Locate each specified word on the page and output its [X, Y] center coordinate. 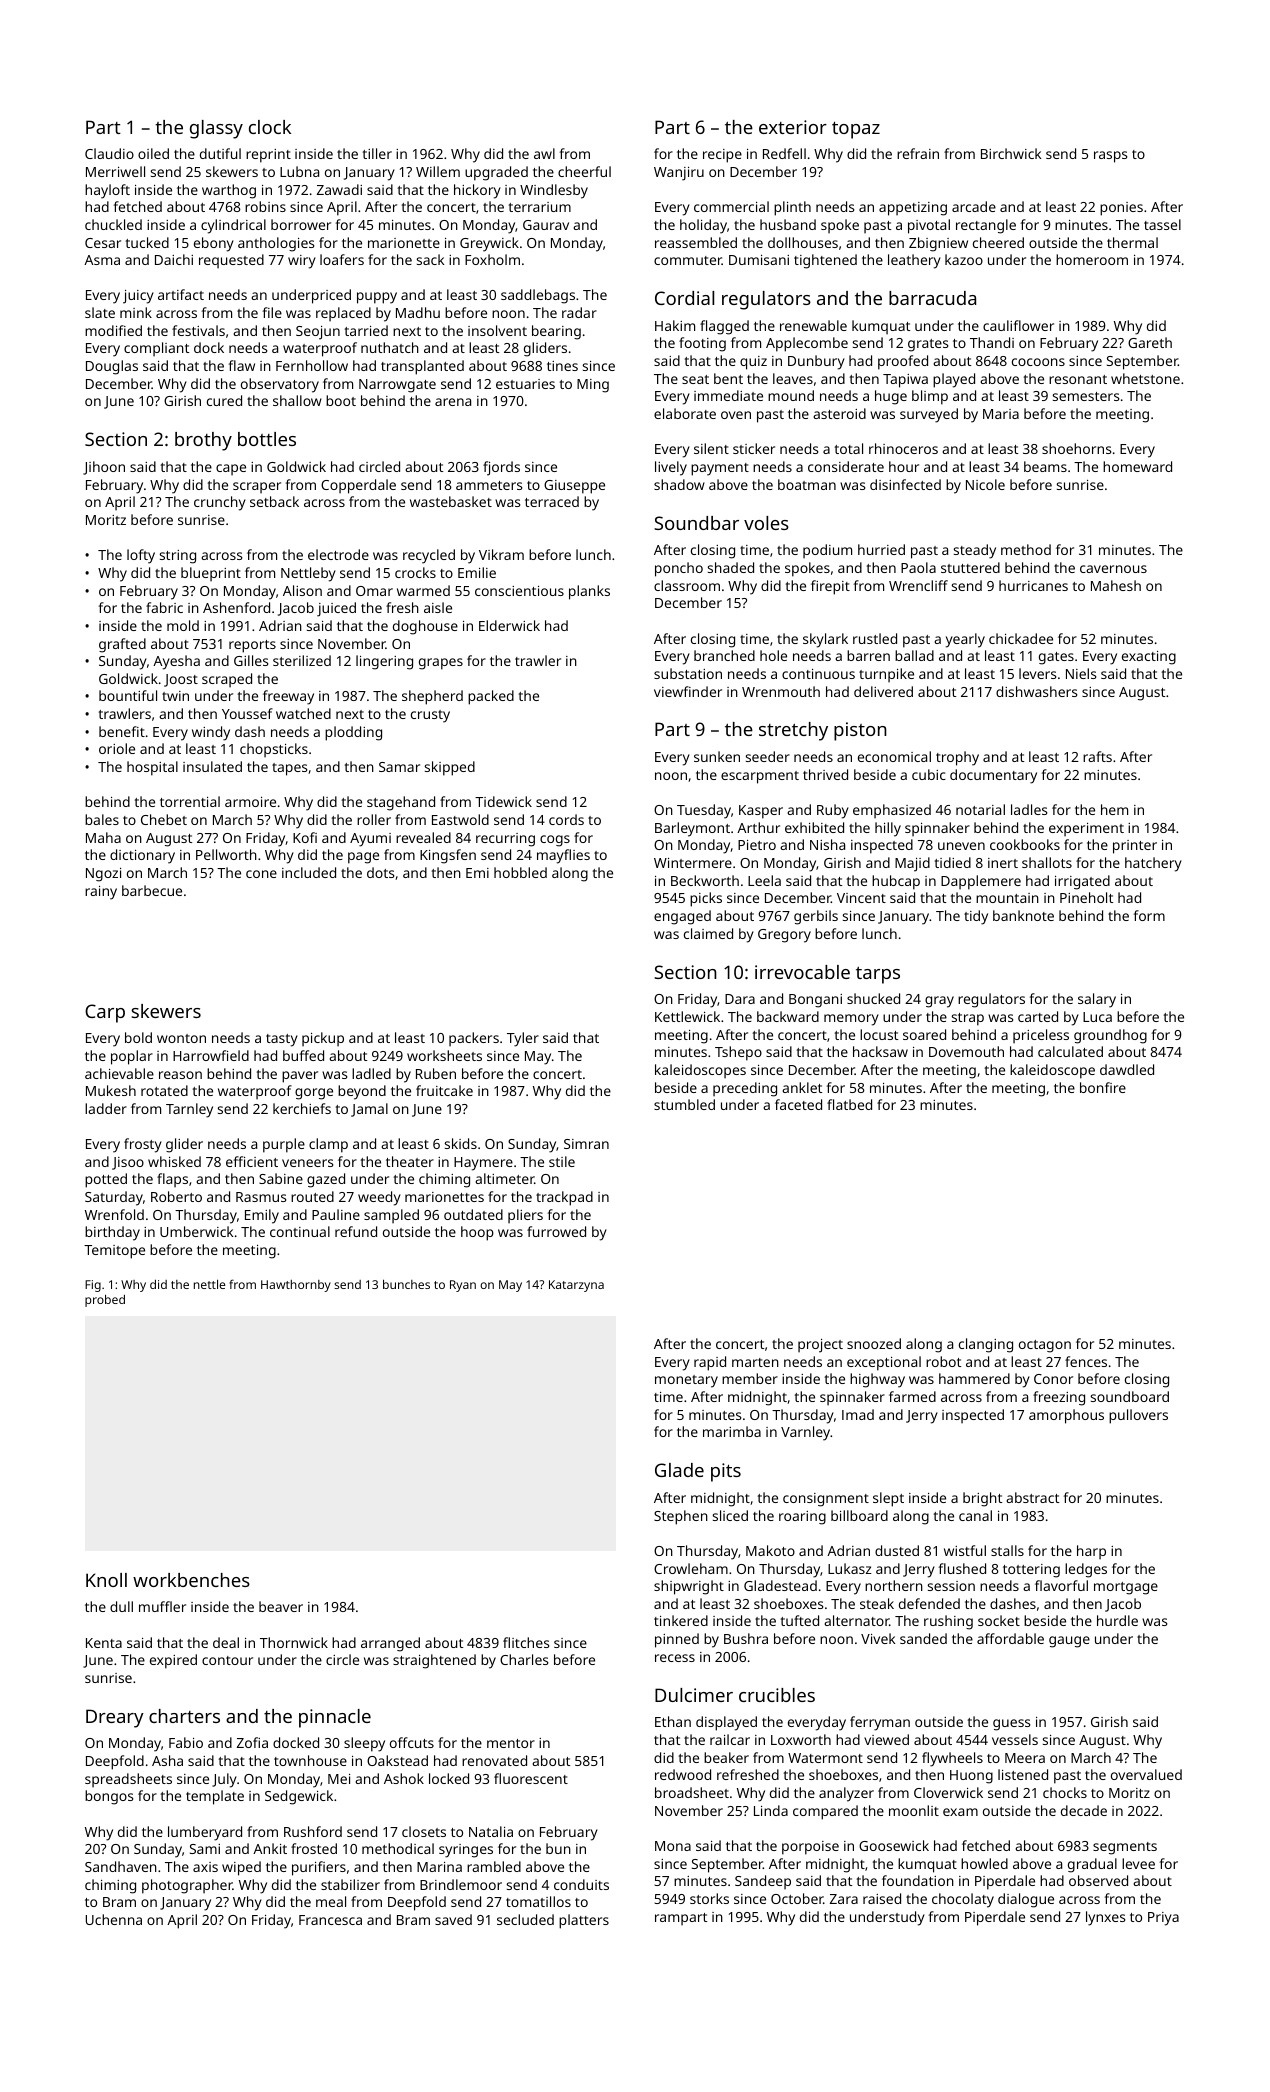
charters [184, 1716]
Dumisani [759, 260]
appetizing [913, 209]
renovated [494, 1760]
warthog [229, 191]
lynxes [1106, 1918]
